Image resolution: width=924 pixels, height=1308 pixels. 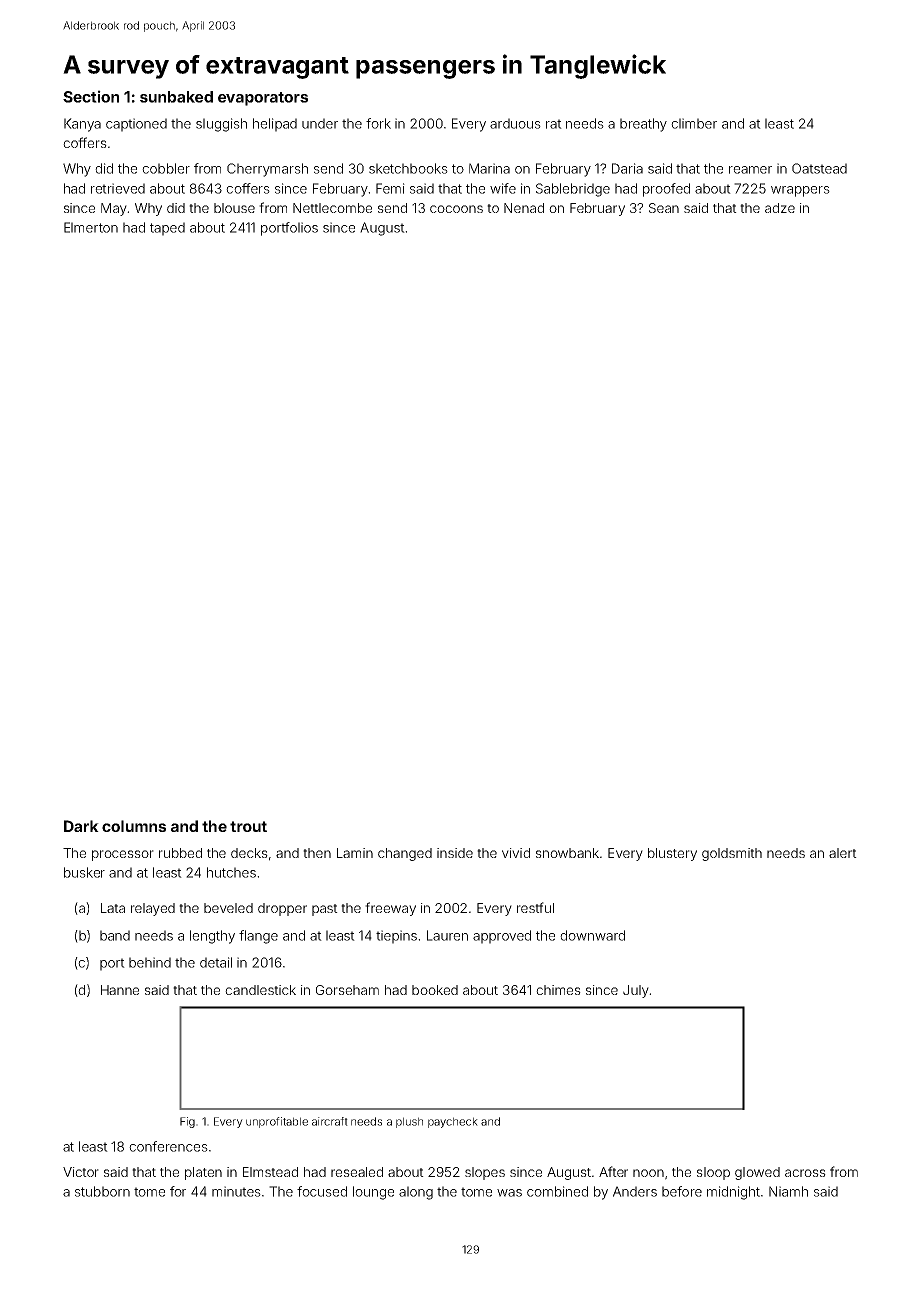 I want to click on inside, so click(x=455, y=853).
